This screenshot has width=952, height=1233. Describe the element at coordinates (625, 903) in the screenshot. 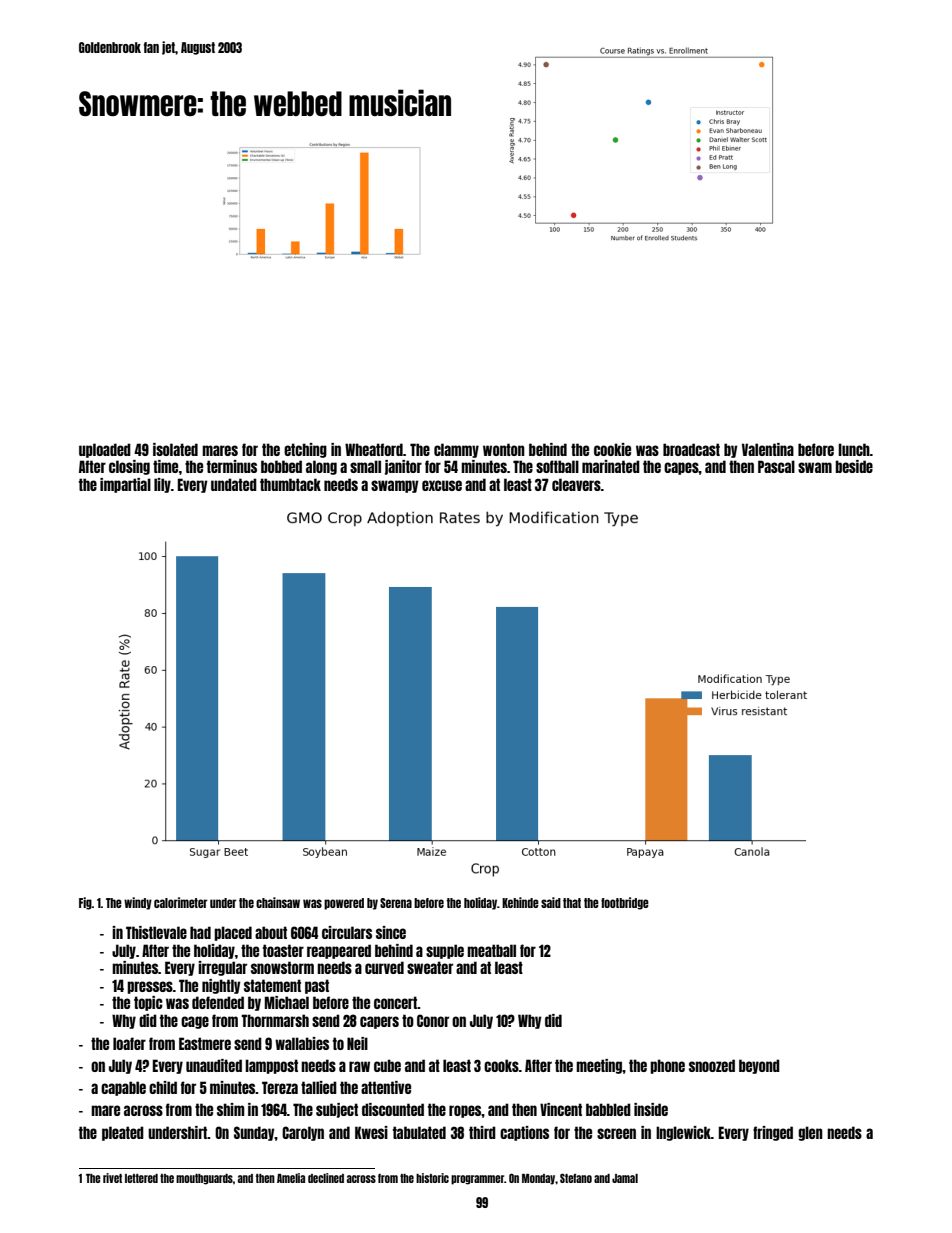

I see `footbridge` at that location.
